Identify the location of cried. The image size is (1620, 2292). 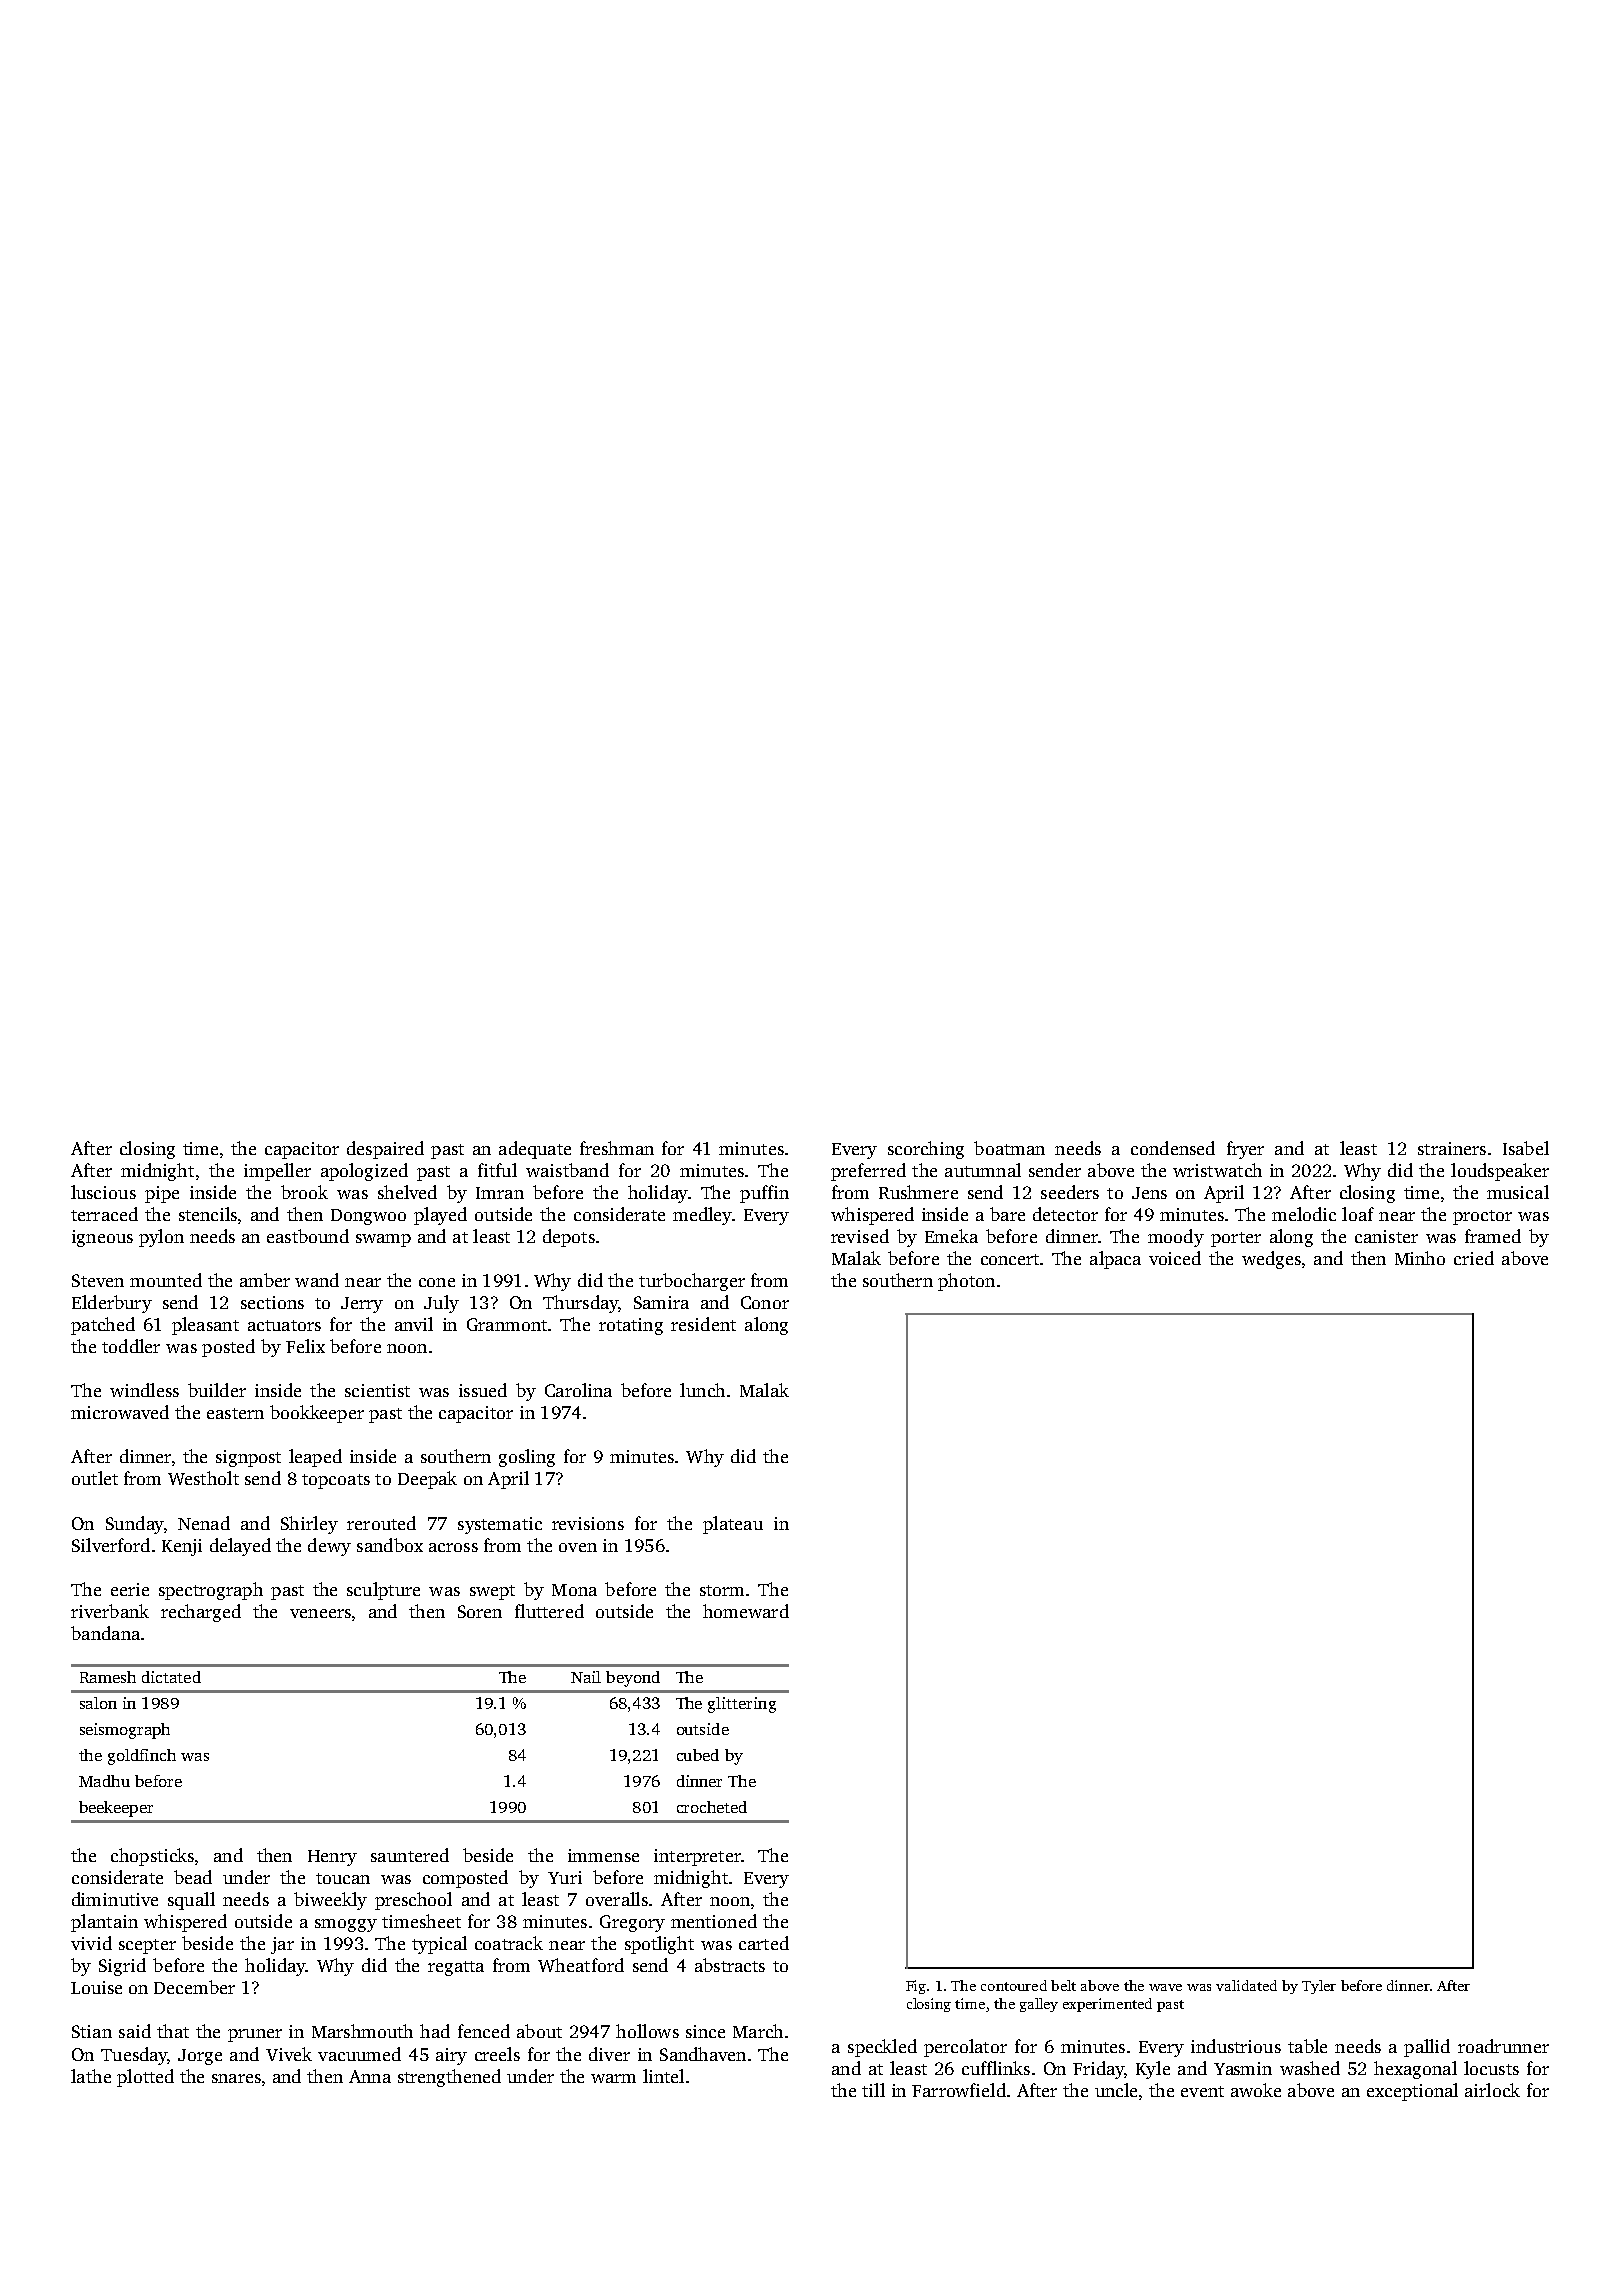
(1474, 1258).
